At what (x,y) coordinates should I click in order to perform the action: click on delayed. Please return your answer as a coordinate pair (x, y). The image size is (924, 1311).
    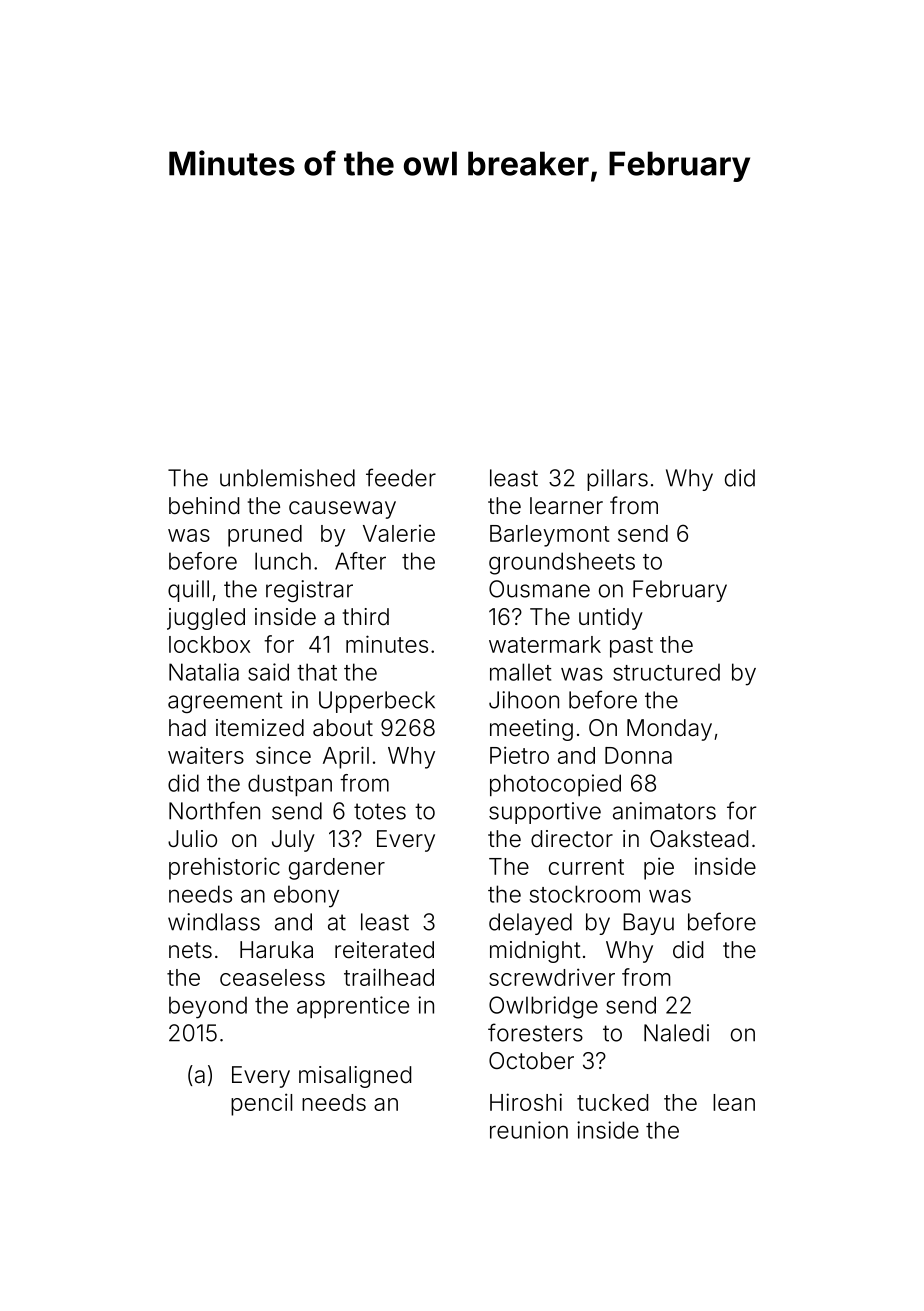
    Looking at the image, I should click on (530, 924).
